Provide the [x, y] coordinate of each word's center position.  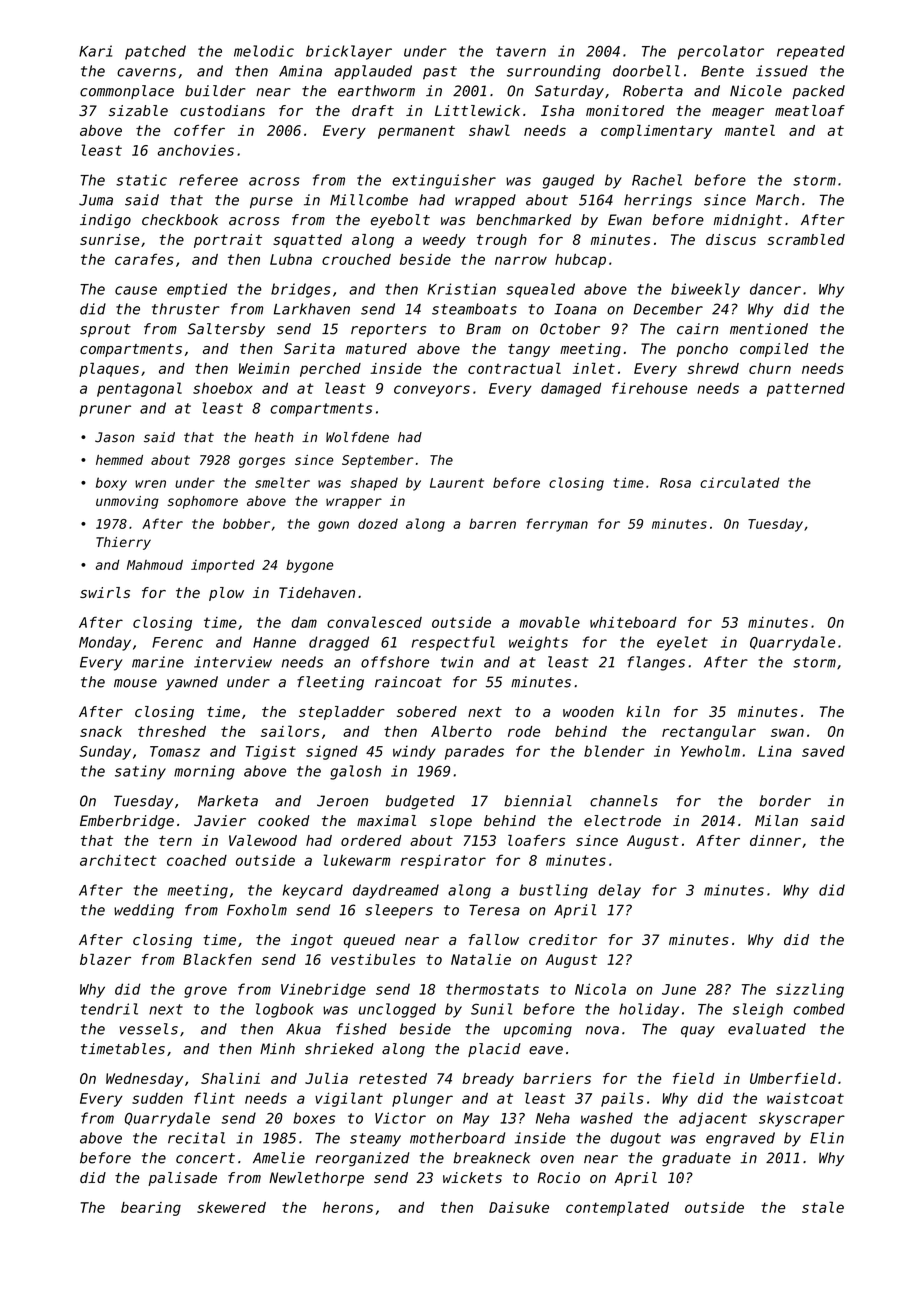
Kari [95, 51]
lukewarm [357, 860]
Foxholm [257, 910]
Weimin [264, 368]
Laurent [457, 483]
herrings [658, 201]
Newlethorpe [316, 1179]
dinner [775, 840]
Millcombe [369, 200]
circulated [739, 482]
